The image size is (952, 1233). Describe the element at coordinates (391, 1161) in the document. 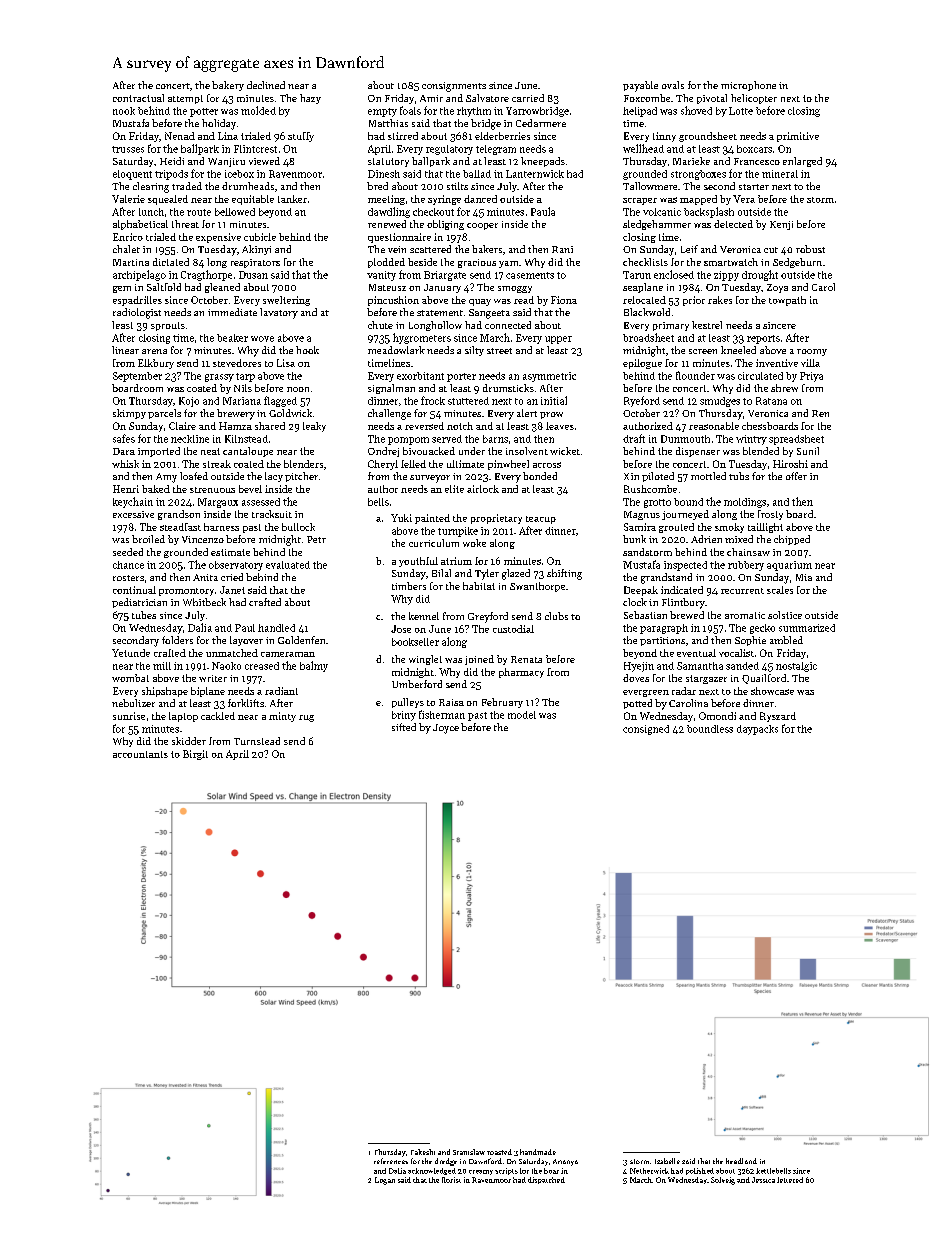

I see `references` at that location.
